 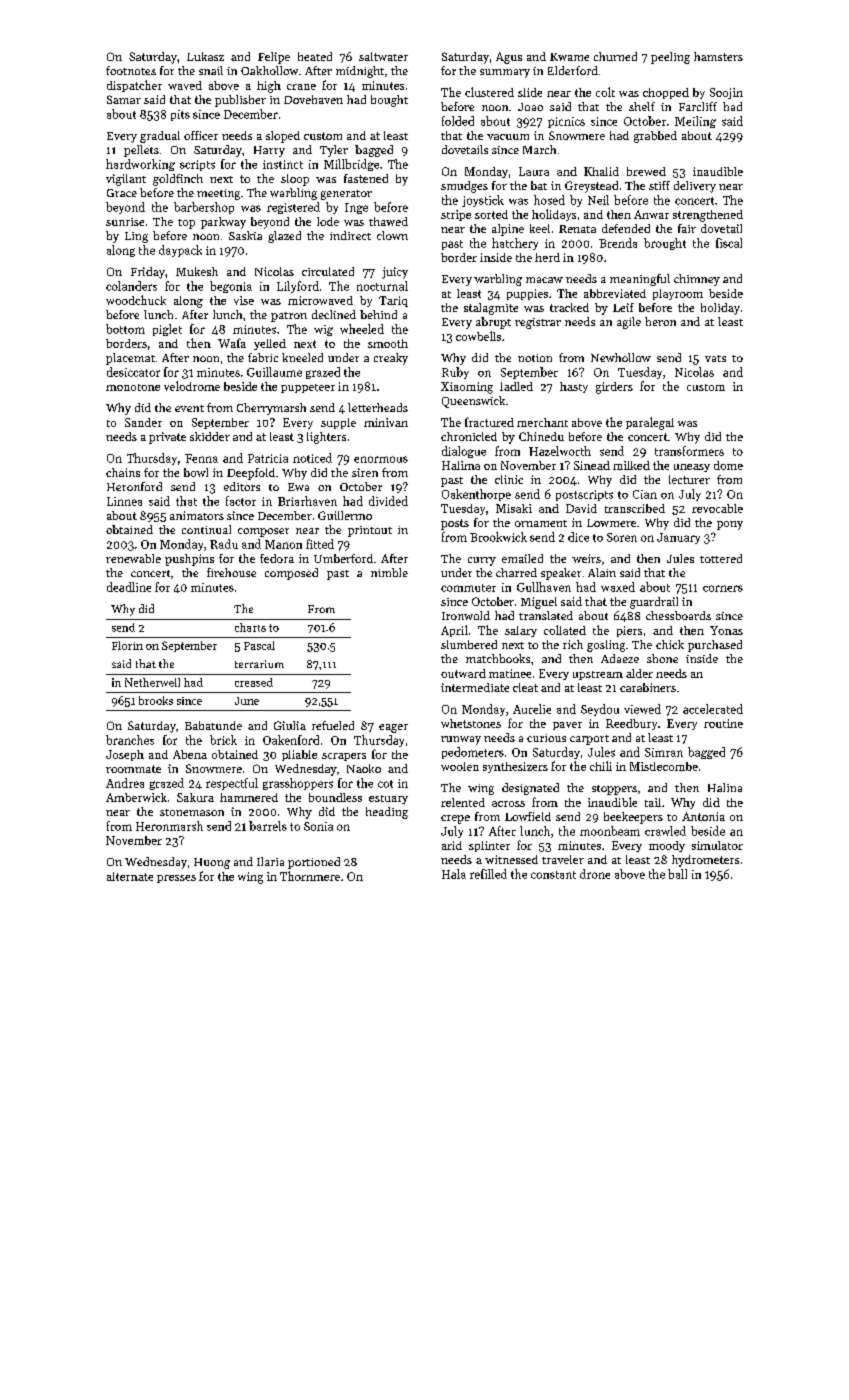 What do you see at coordinates (569, 307) in the page?
I see `tracked` at bounding box center [569, 307].
